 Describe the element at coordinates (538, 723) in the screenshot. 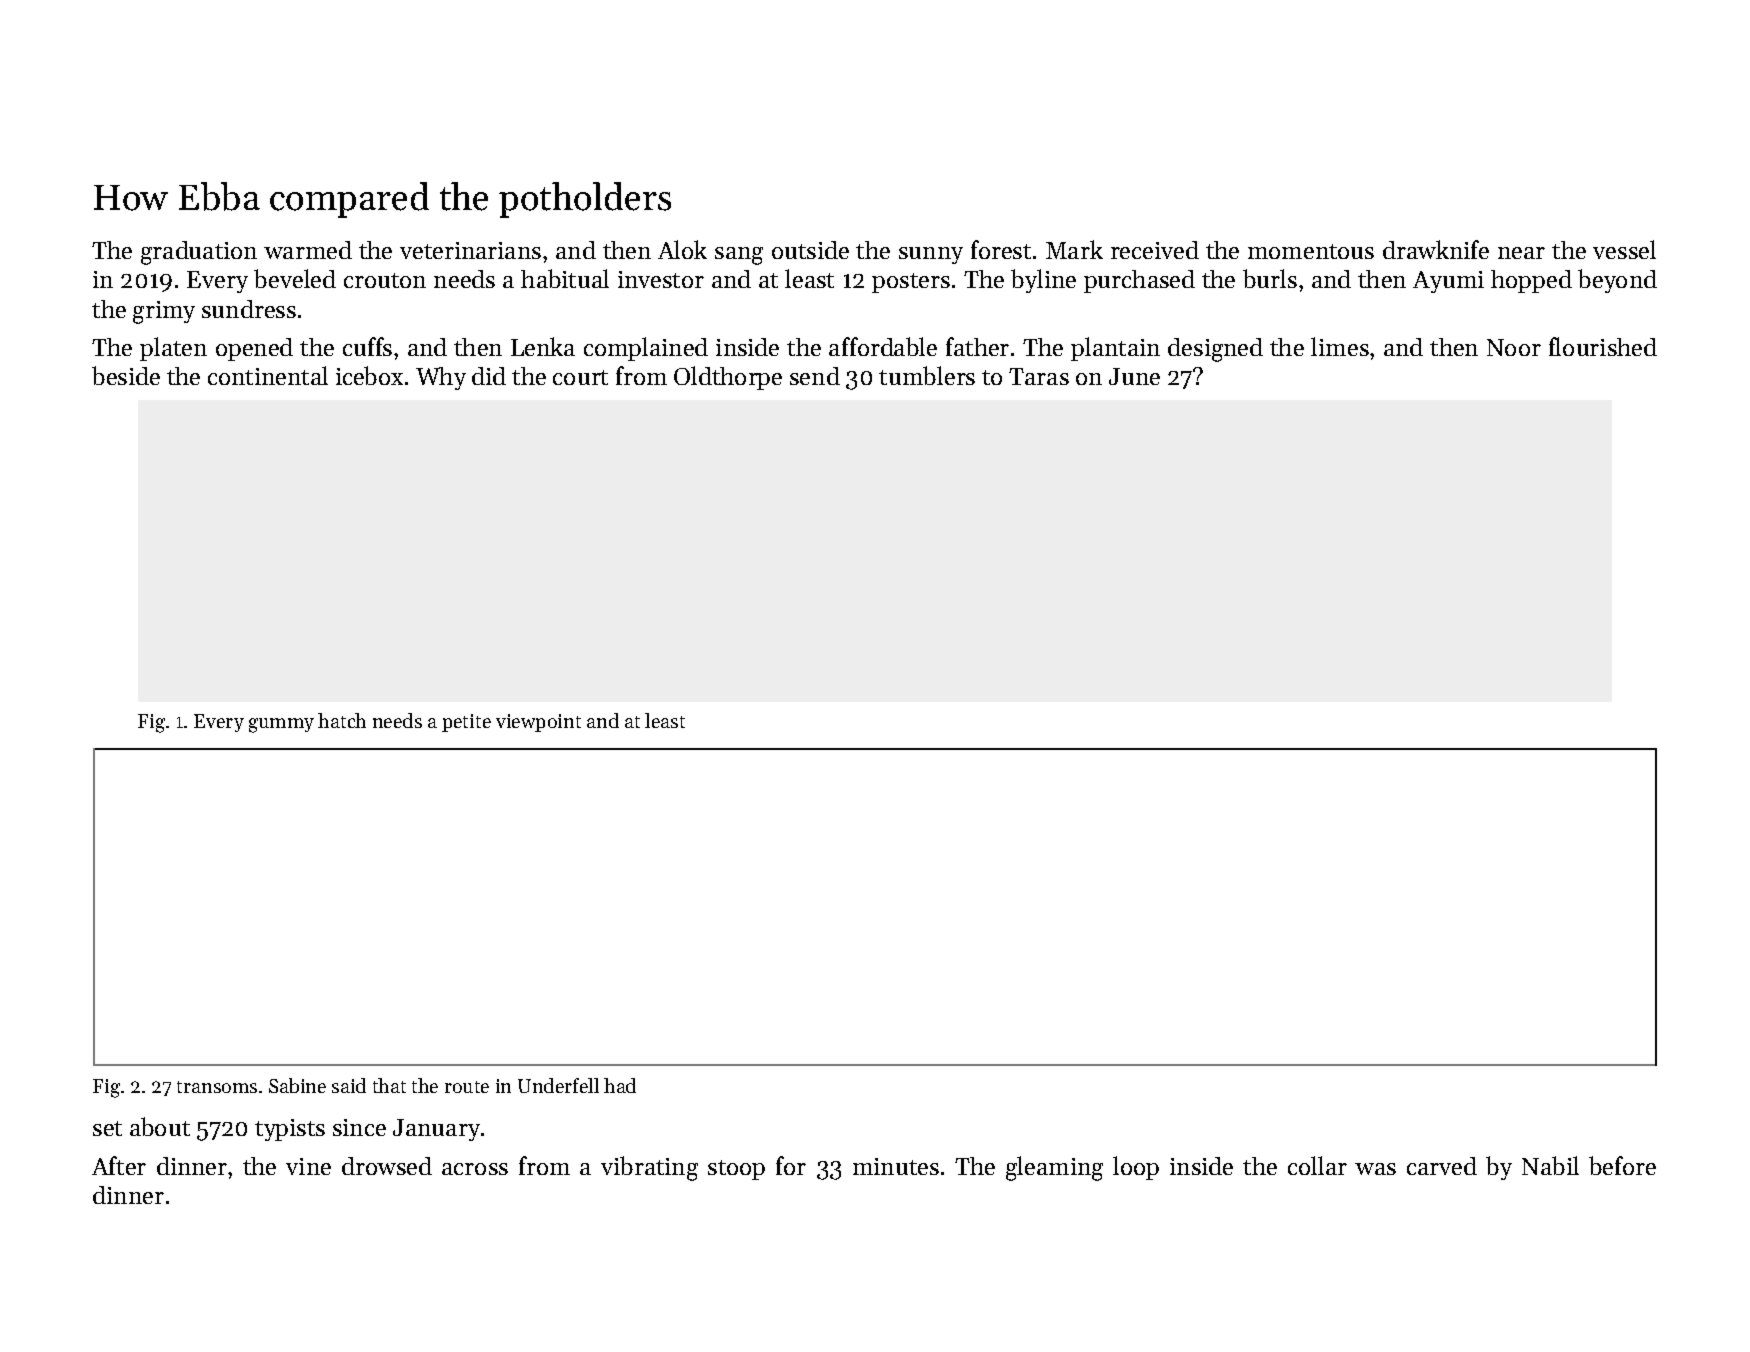

I see `viewpoint` at that location.
